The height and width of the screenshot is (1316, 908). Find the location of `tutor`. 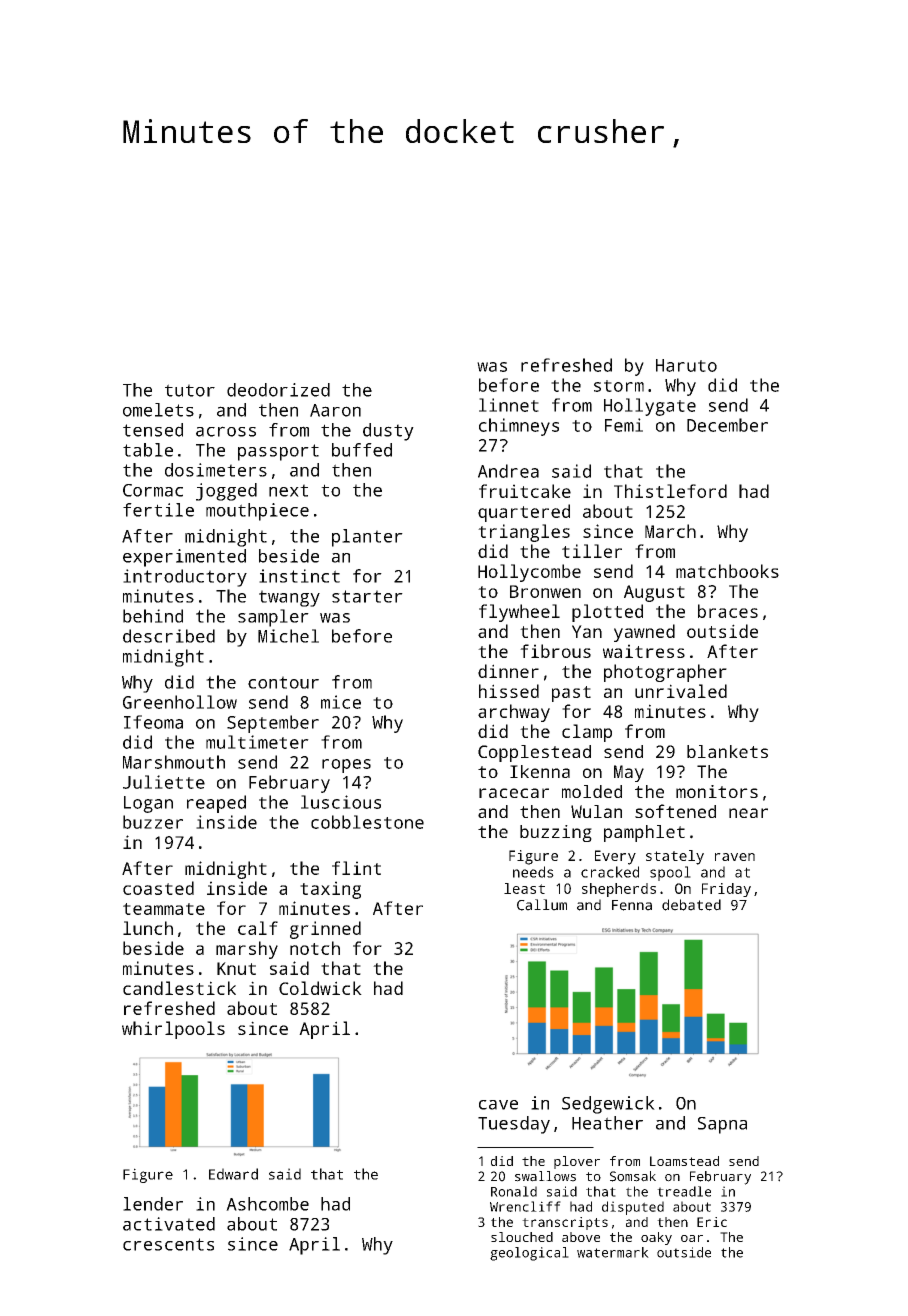

tutor is located at coordinates (190, 390).
